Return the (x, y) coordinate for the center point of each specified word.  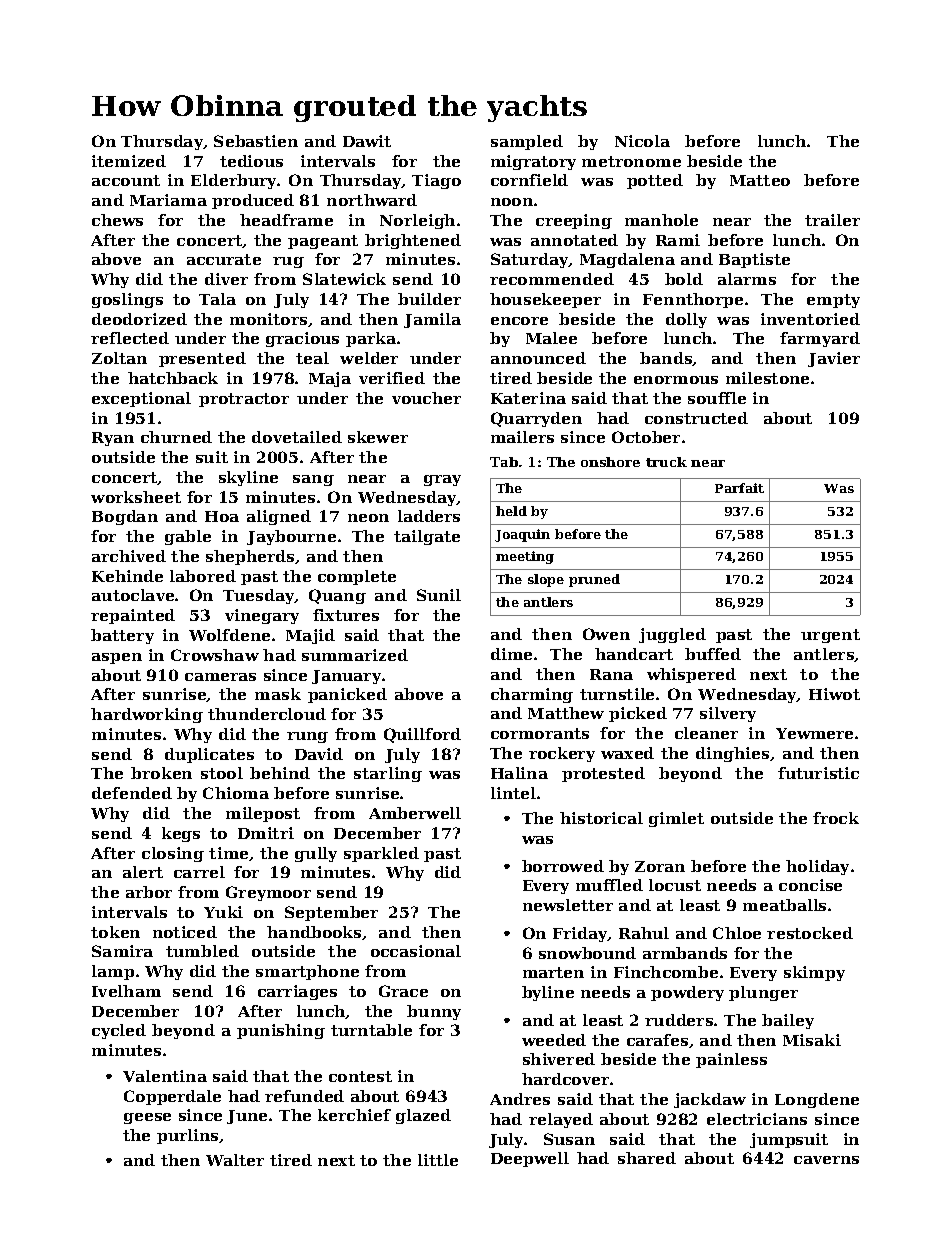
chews (117, 220)
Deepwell (530, 1159)
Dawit (367, 141)
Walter (235, 1160)
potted (655, 181)
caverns (826, 1160)
